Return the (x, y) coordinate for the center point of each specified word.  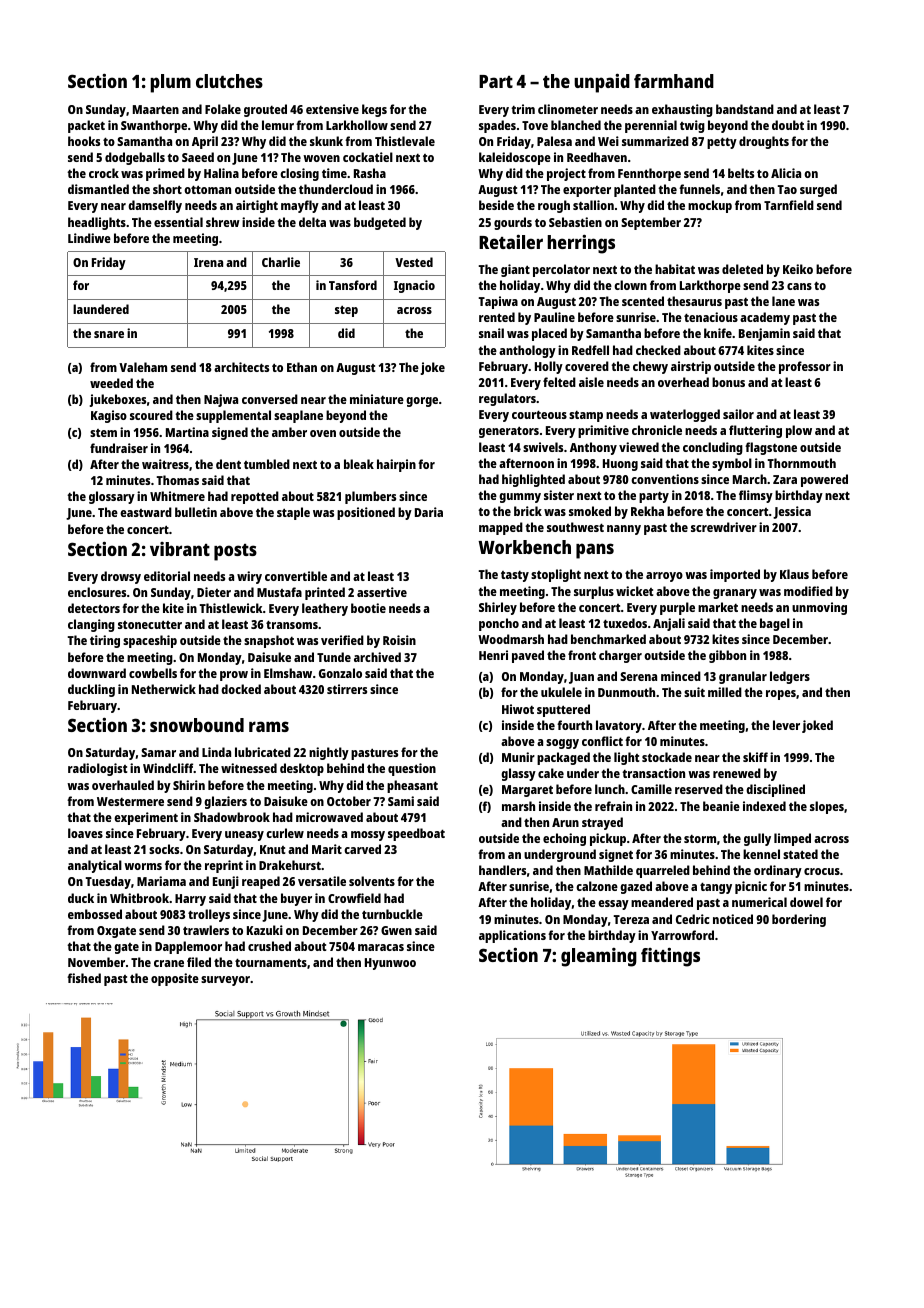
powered (824, 480)
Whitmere (177, 496)
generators (509, 432)
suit (694, 692)
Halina (221, 173)
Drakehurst (290, 865)
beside (496, 205)
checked (658, 350)
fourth (574, 725)
